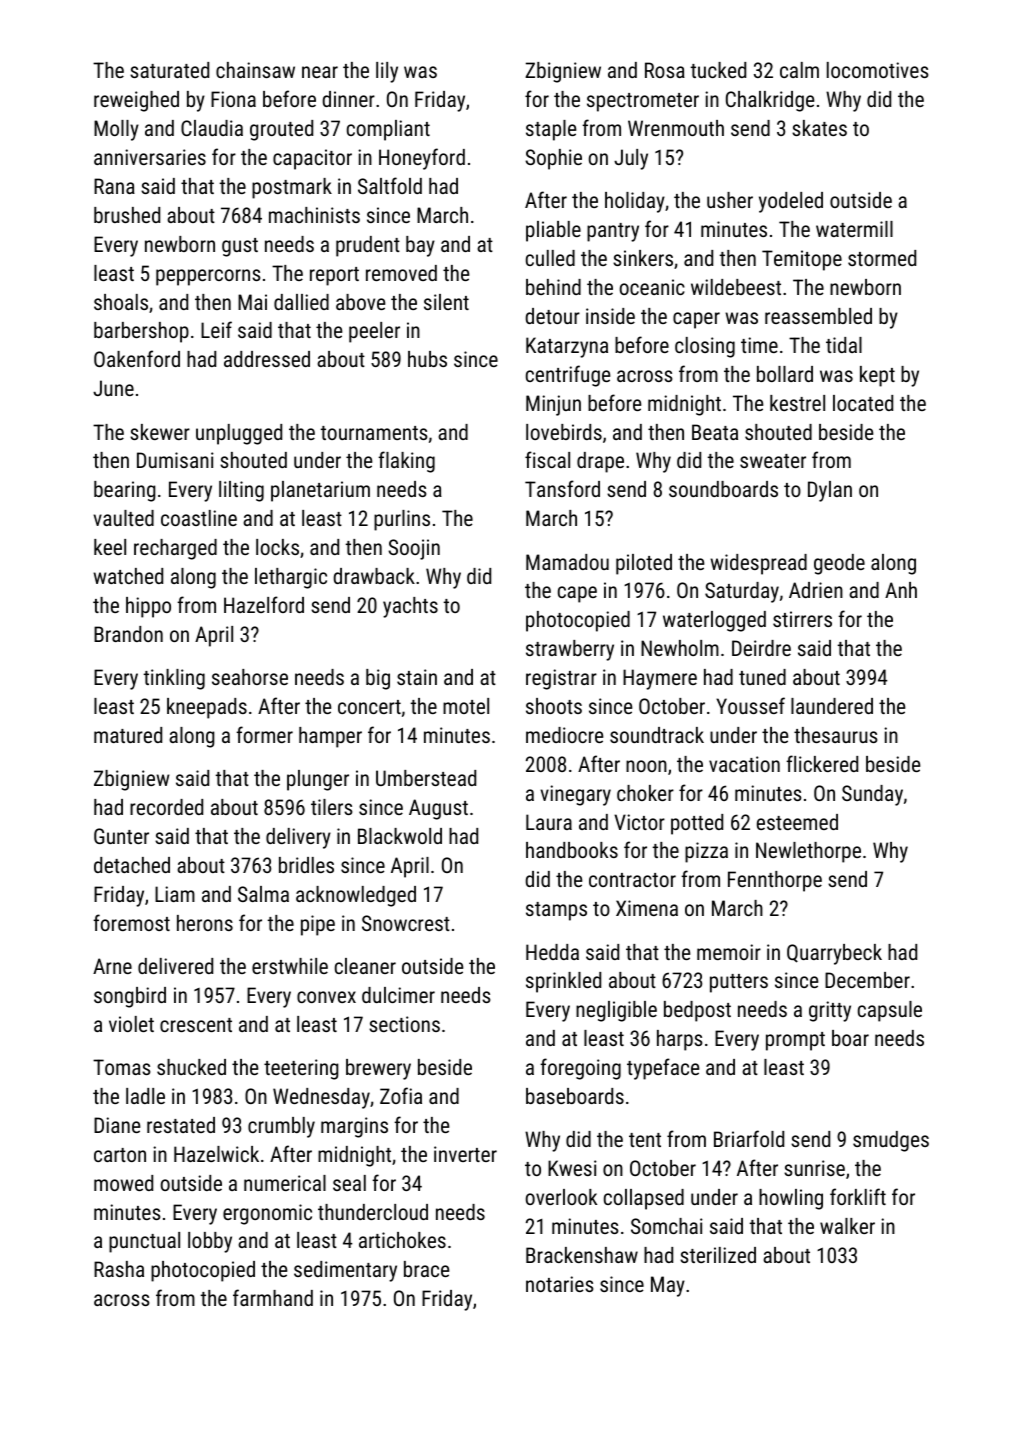  What do you see at coordinates (715, 432) in the screenshot?
I see `Beata` at bounding box center [715, 432].
